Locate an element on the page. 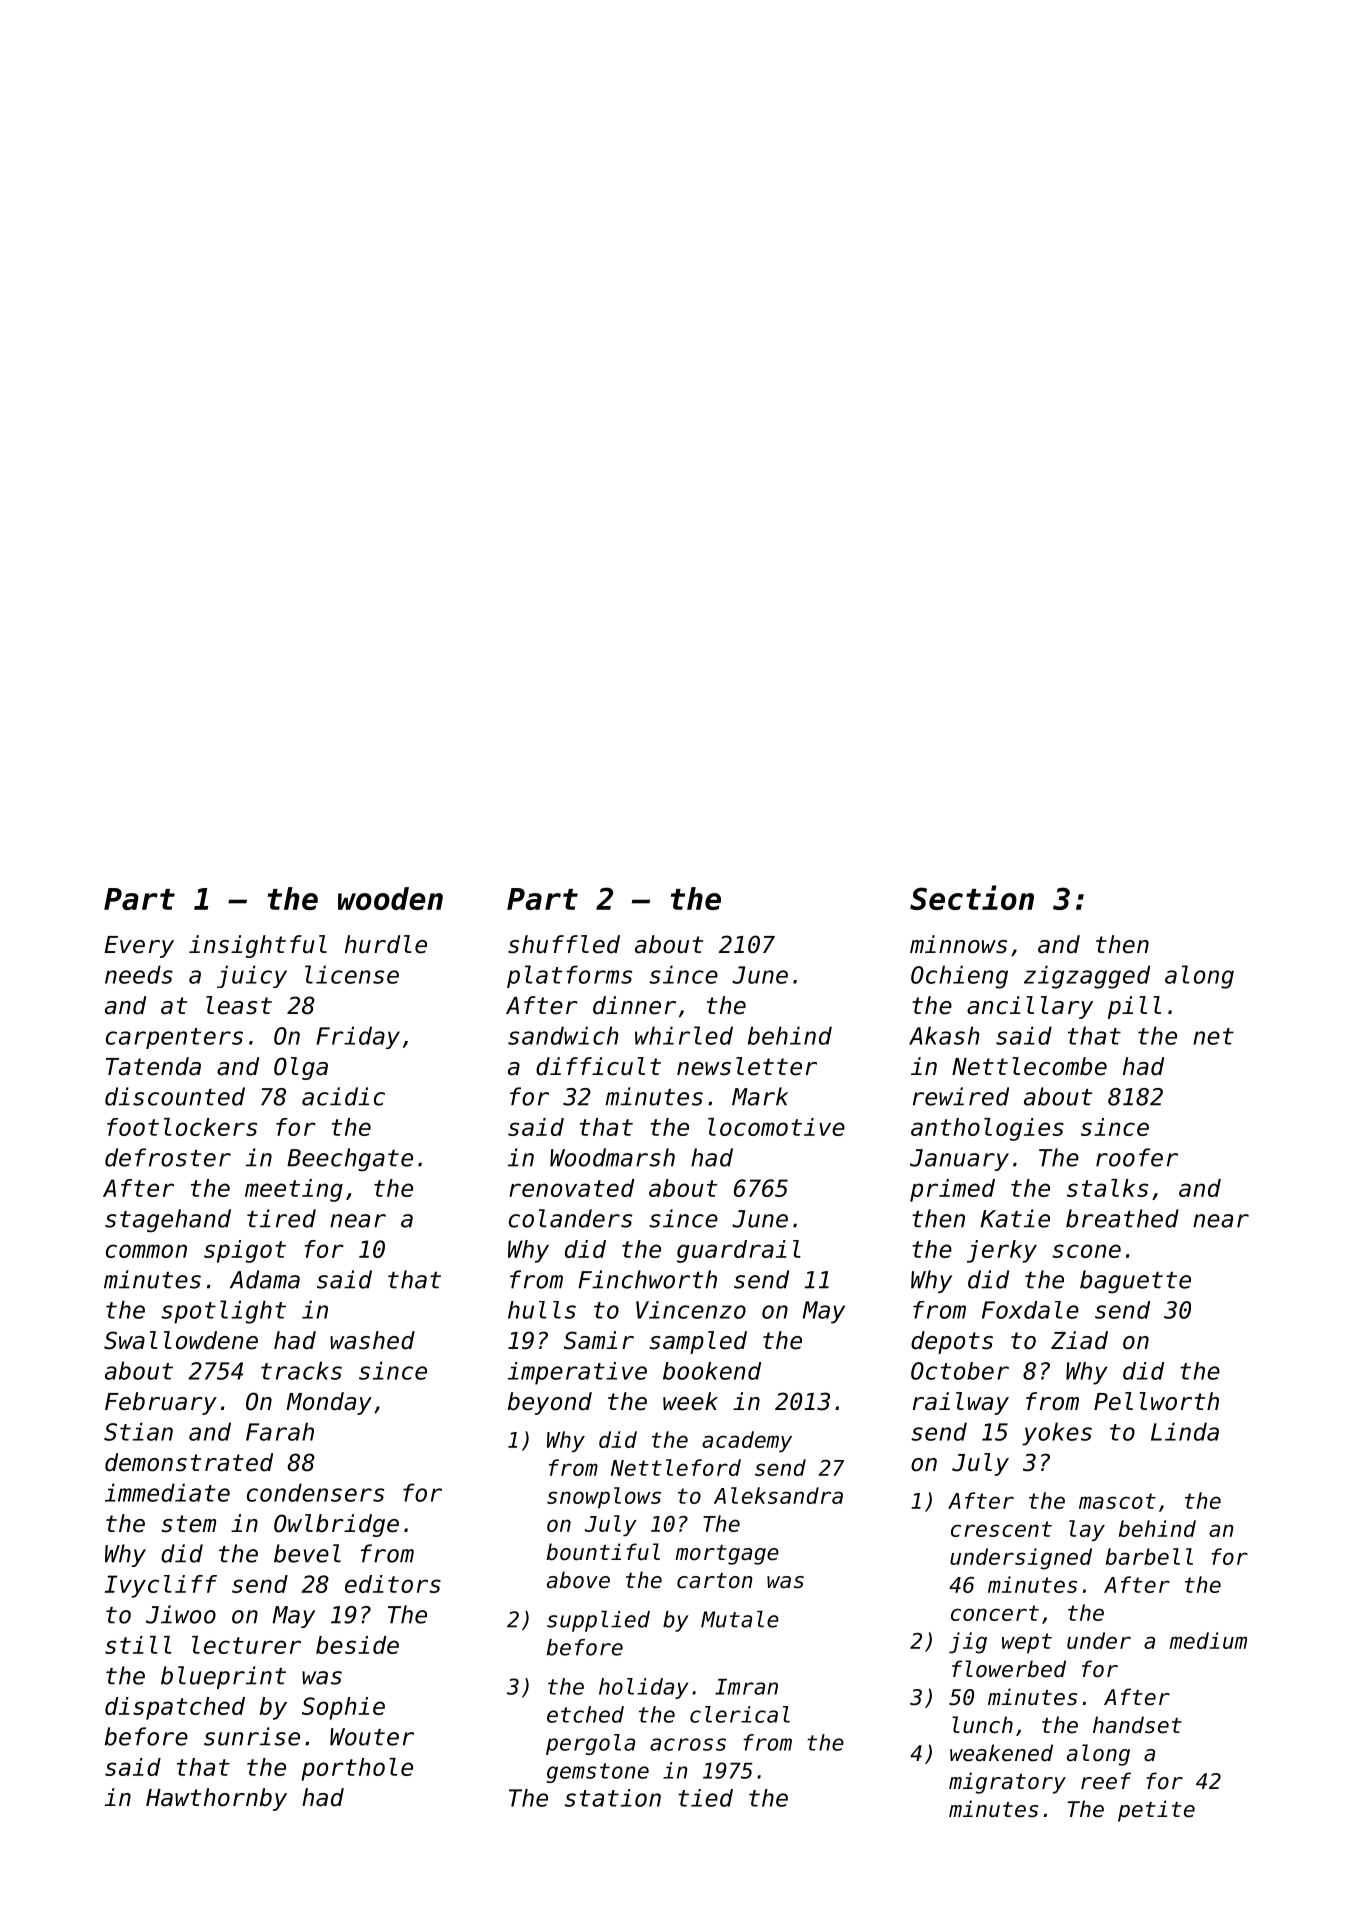 This document has width=1361, height=1925. migratory is located at coordinates (1007, 1783).
